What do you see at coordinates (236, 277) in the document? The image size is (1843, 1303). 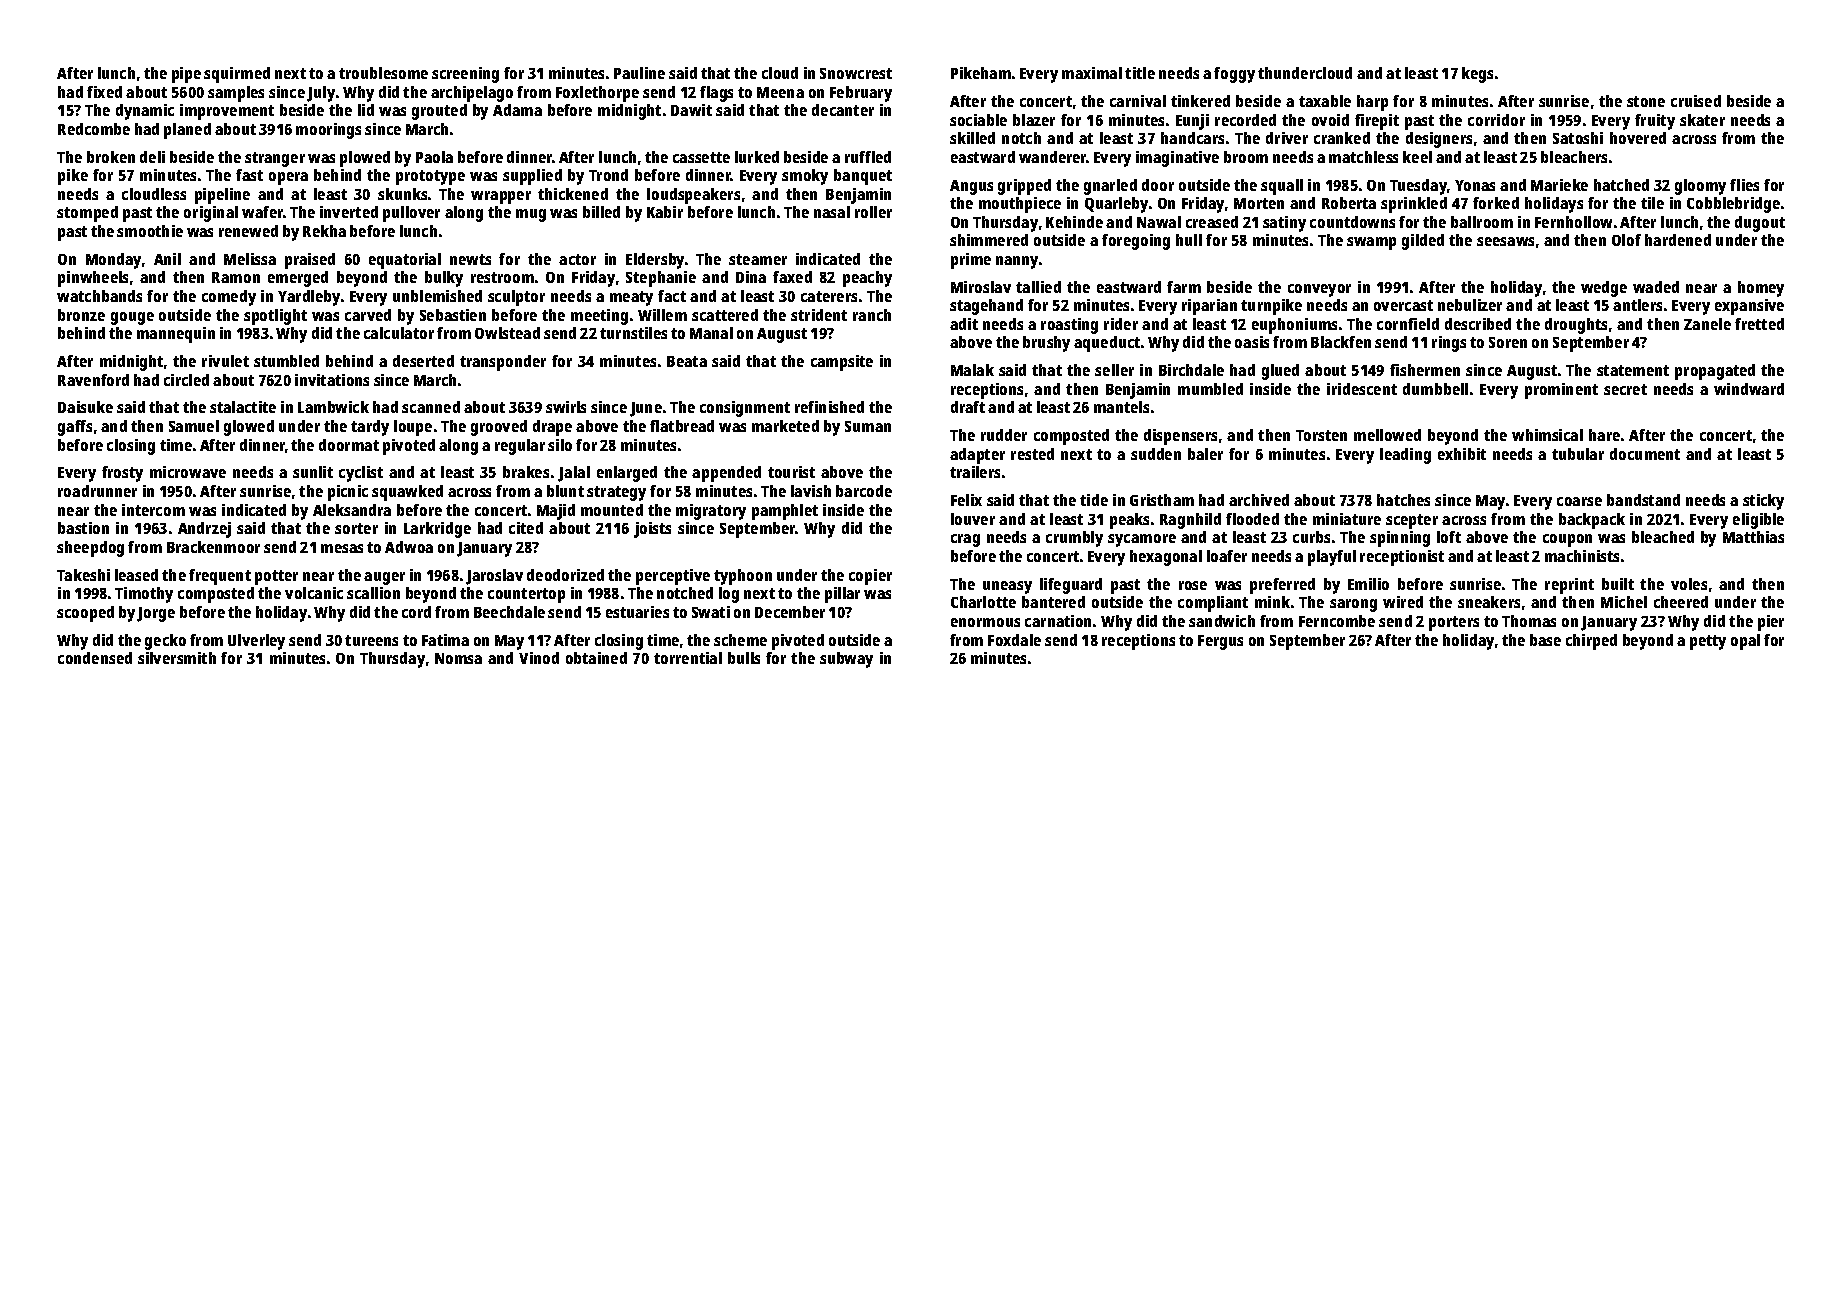 I see `Ramon` at bounding box center [236, 277].
